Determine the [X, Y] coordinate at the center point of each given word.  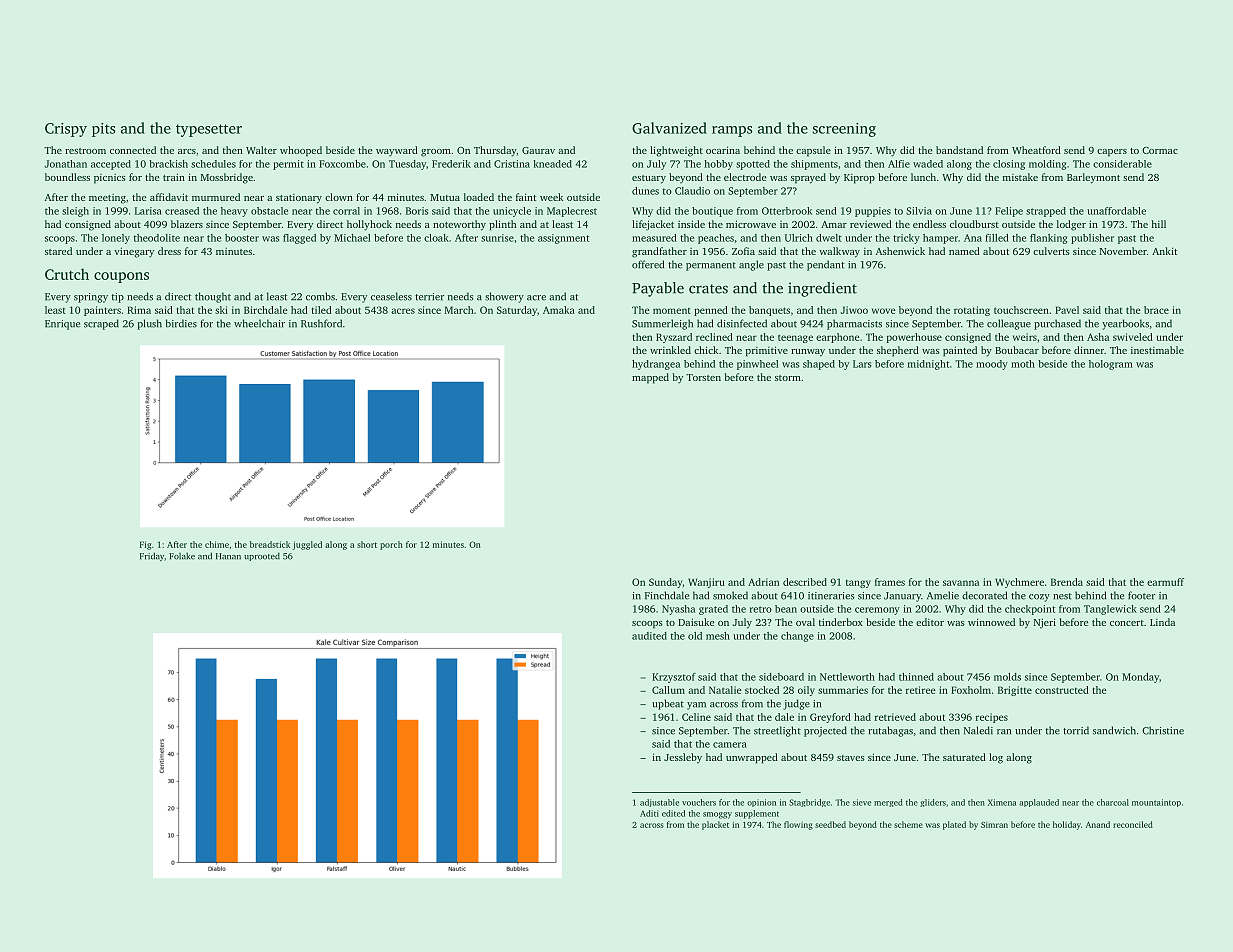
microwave [751, 224]
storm [788, 378]
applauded [1039, 803]
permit [288, 165]
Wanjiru [706, 583]
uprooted [262, 556]
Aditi [649, 813]
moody [992, 365]
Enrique [62, 325]
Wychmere [1019, 583]
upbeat [668, 704]
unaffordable [1116, 211]
